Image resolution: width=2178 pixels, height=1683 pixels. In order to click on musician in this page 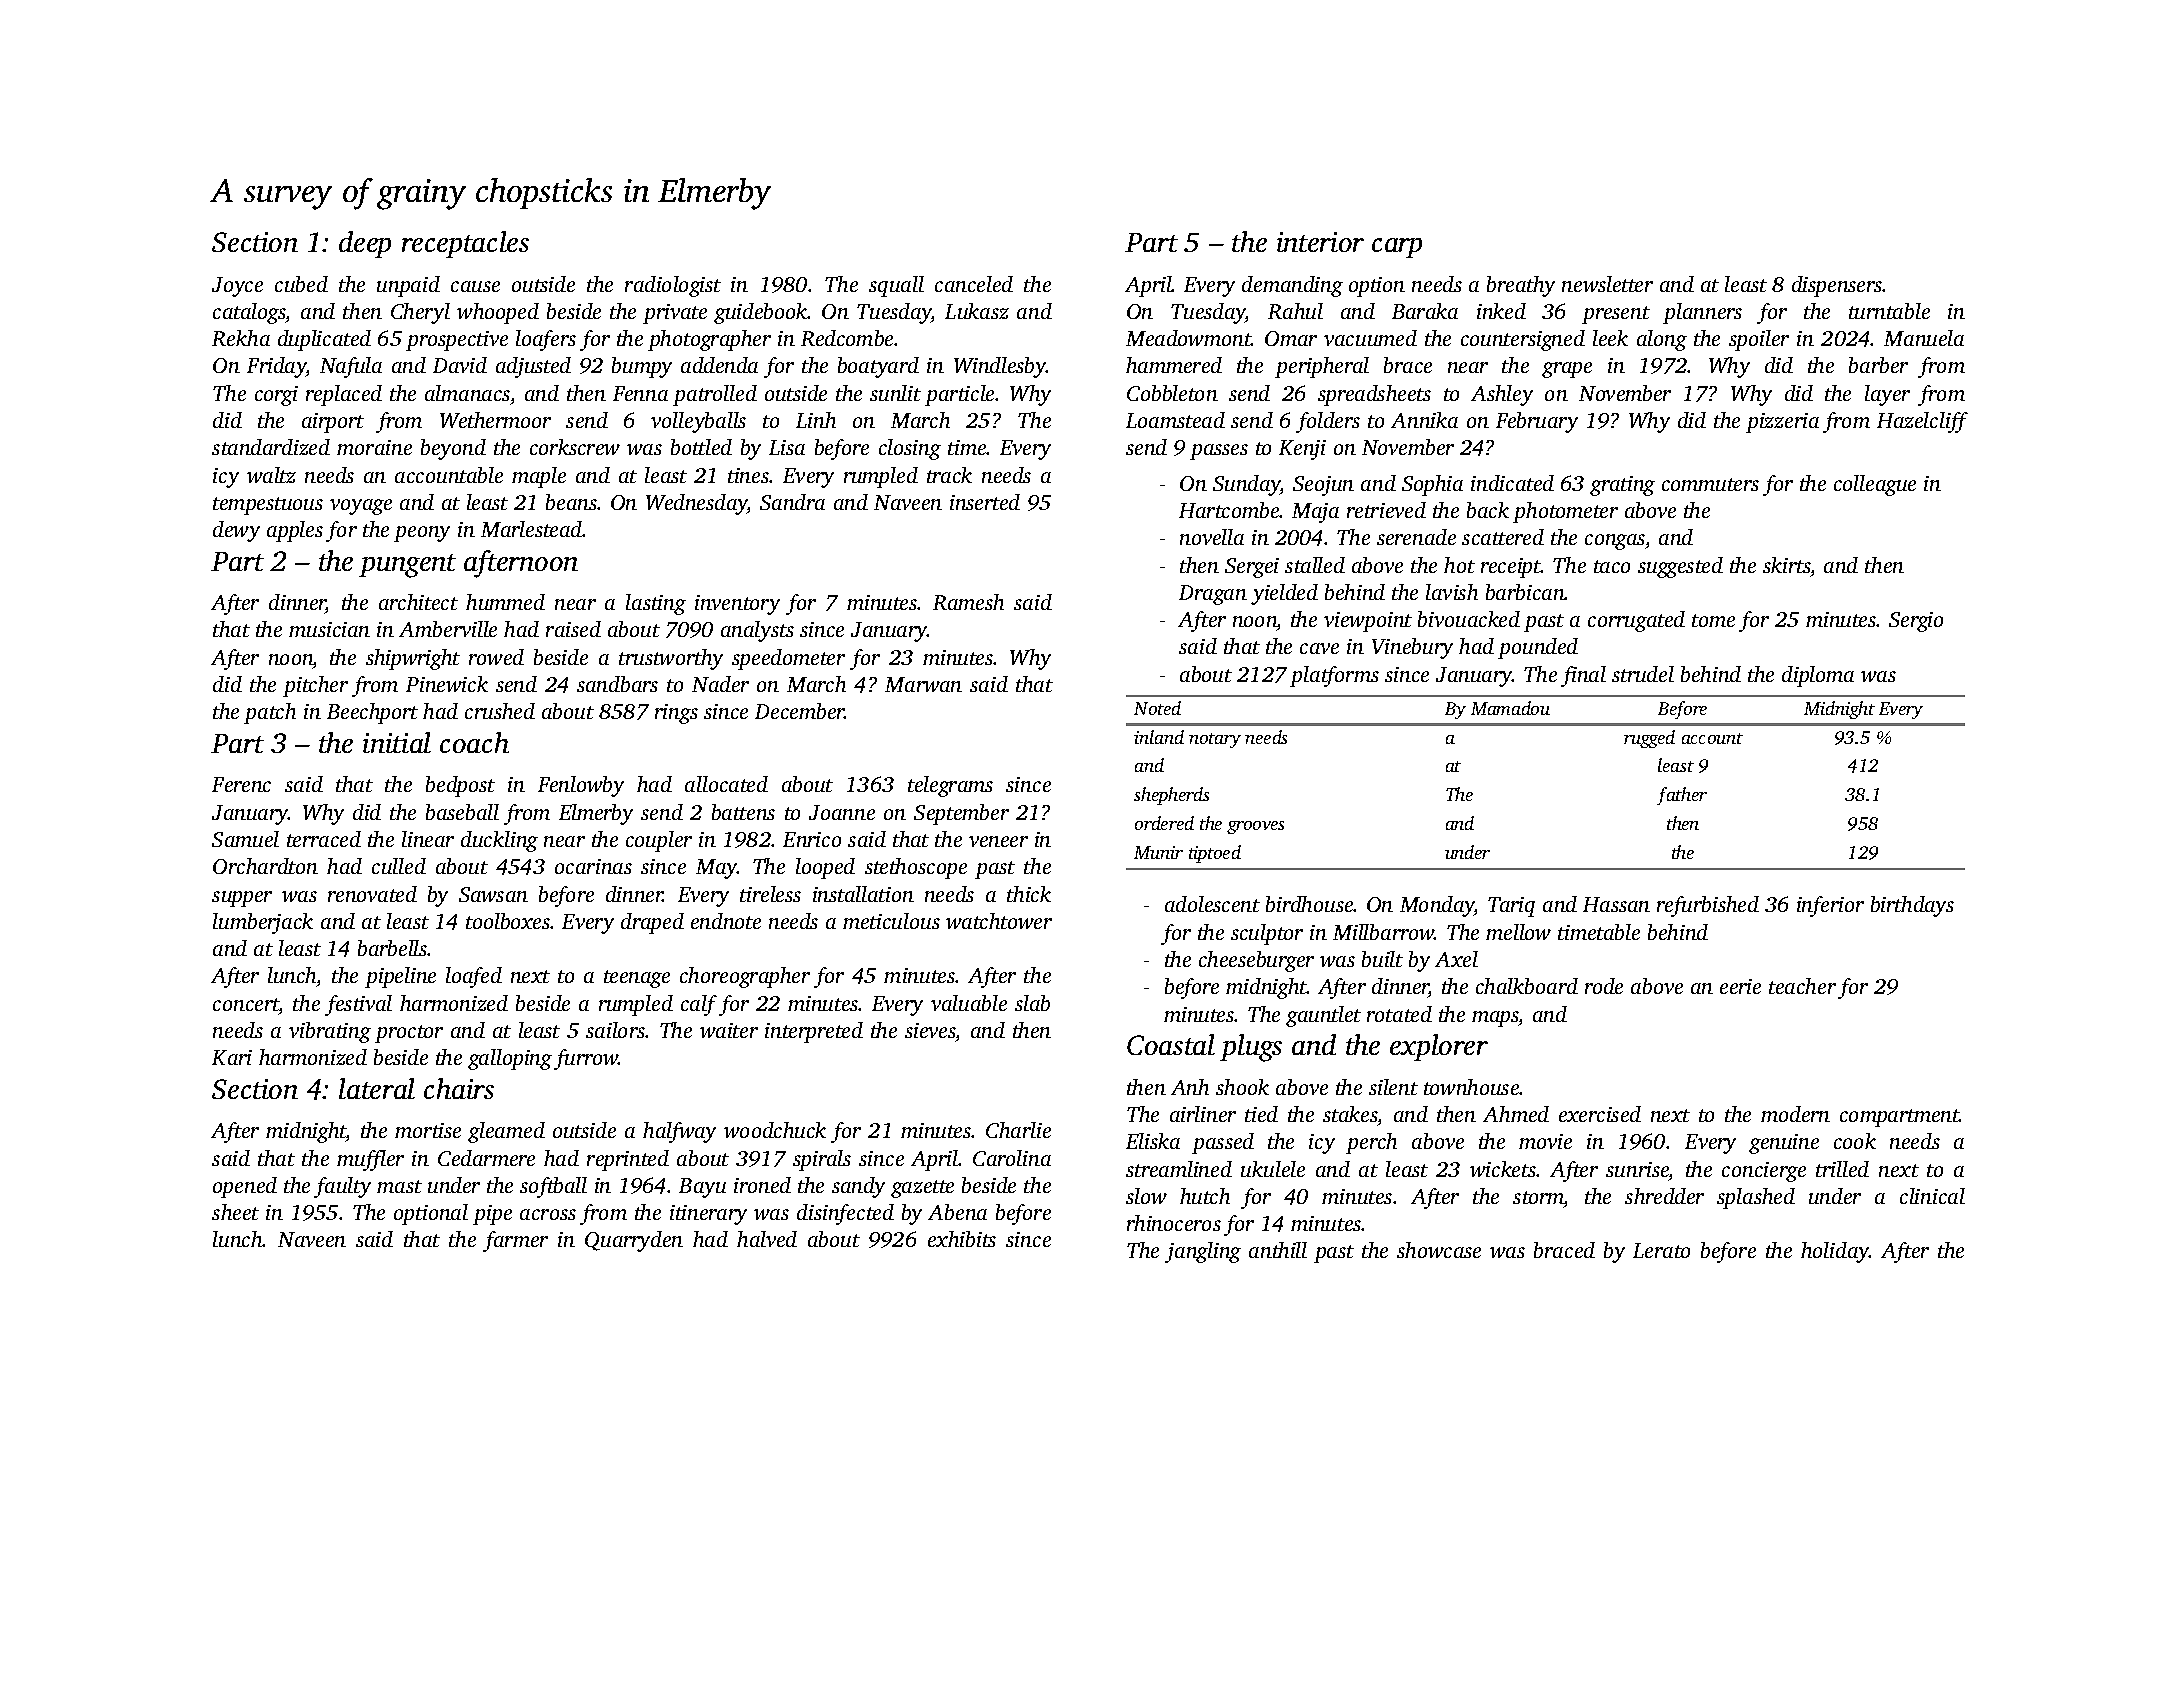, I will do `click(329, 629)`.
